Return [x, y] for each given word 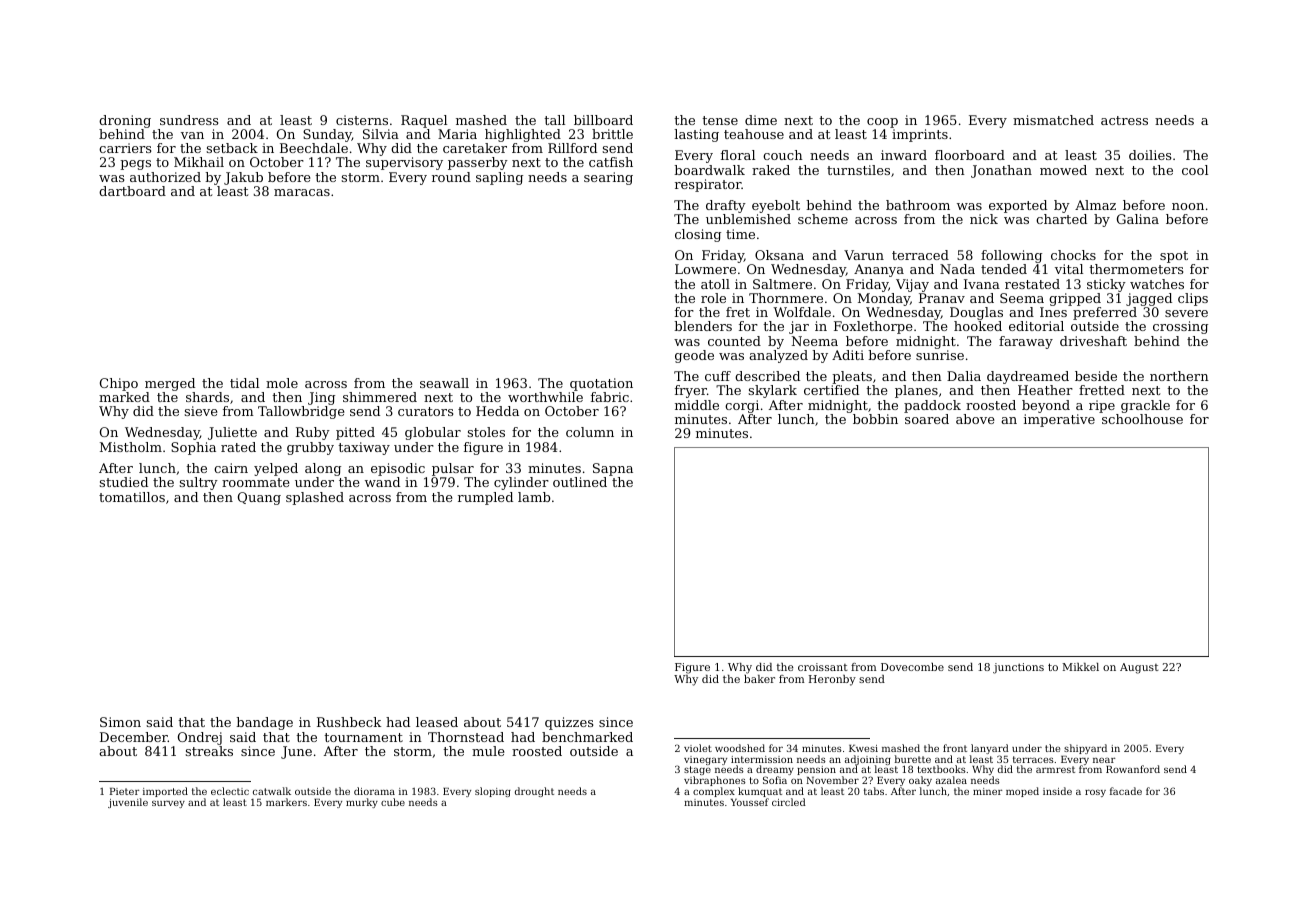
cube [393, 802]
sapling [499, 178]
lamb [534, 497]
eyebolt [776, 206]
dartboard [132, 191]
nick [984, 219]
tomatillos [132, 497]
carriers [125, 148]
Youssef [750, 802]
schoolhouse [1142, 419]
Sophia [193, 448]
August [1139, 668]
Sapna [613, 469]
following [1011, 256]
